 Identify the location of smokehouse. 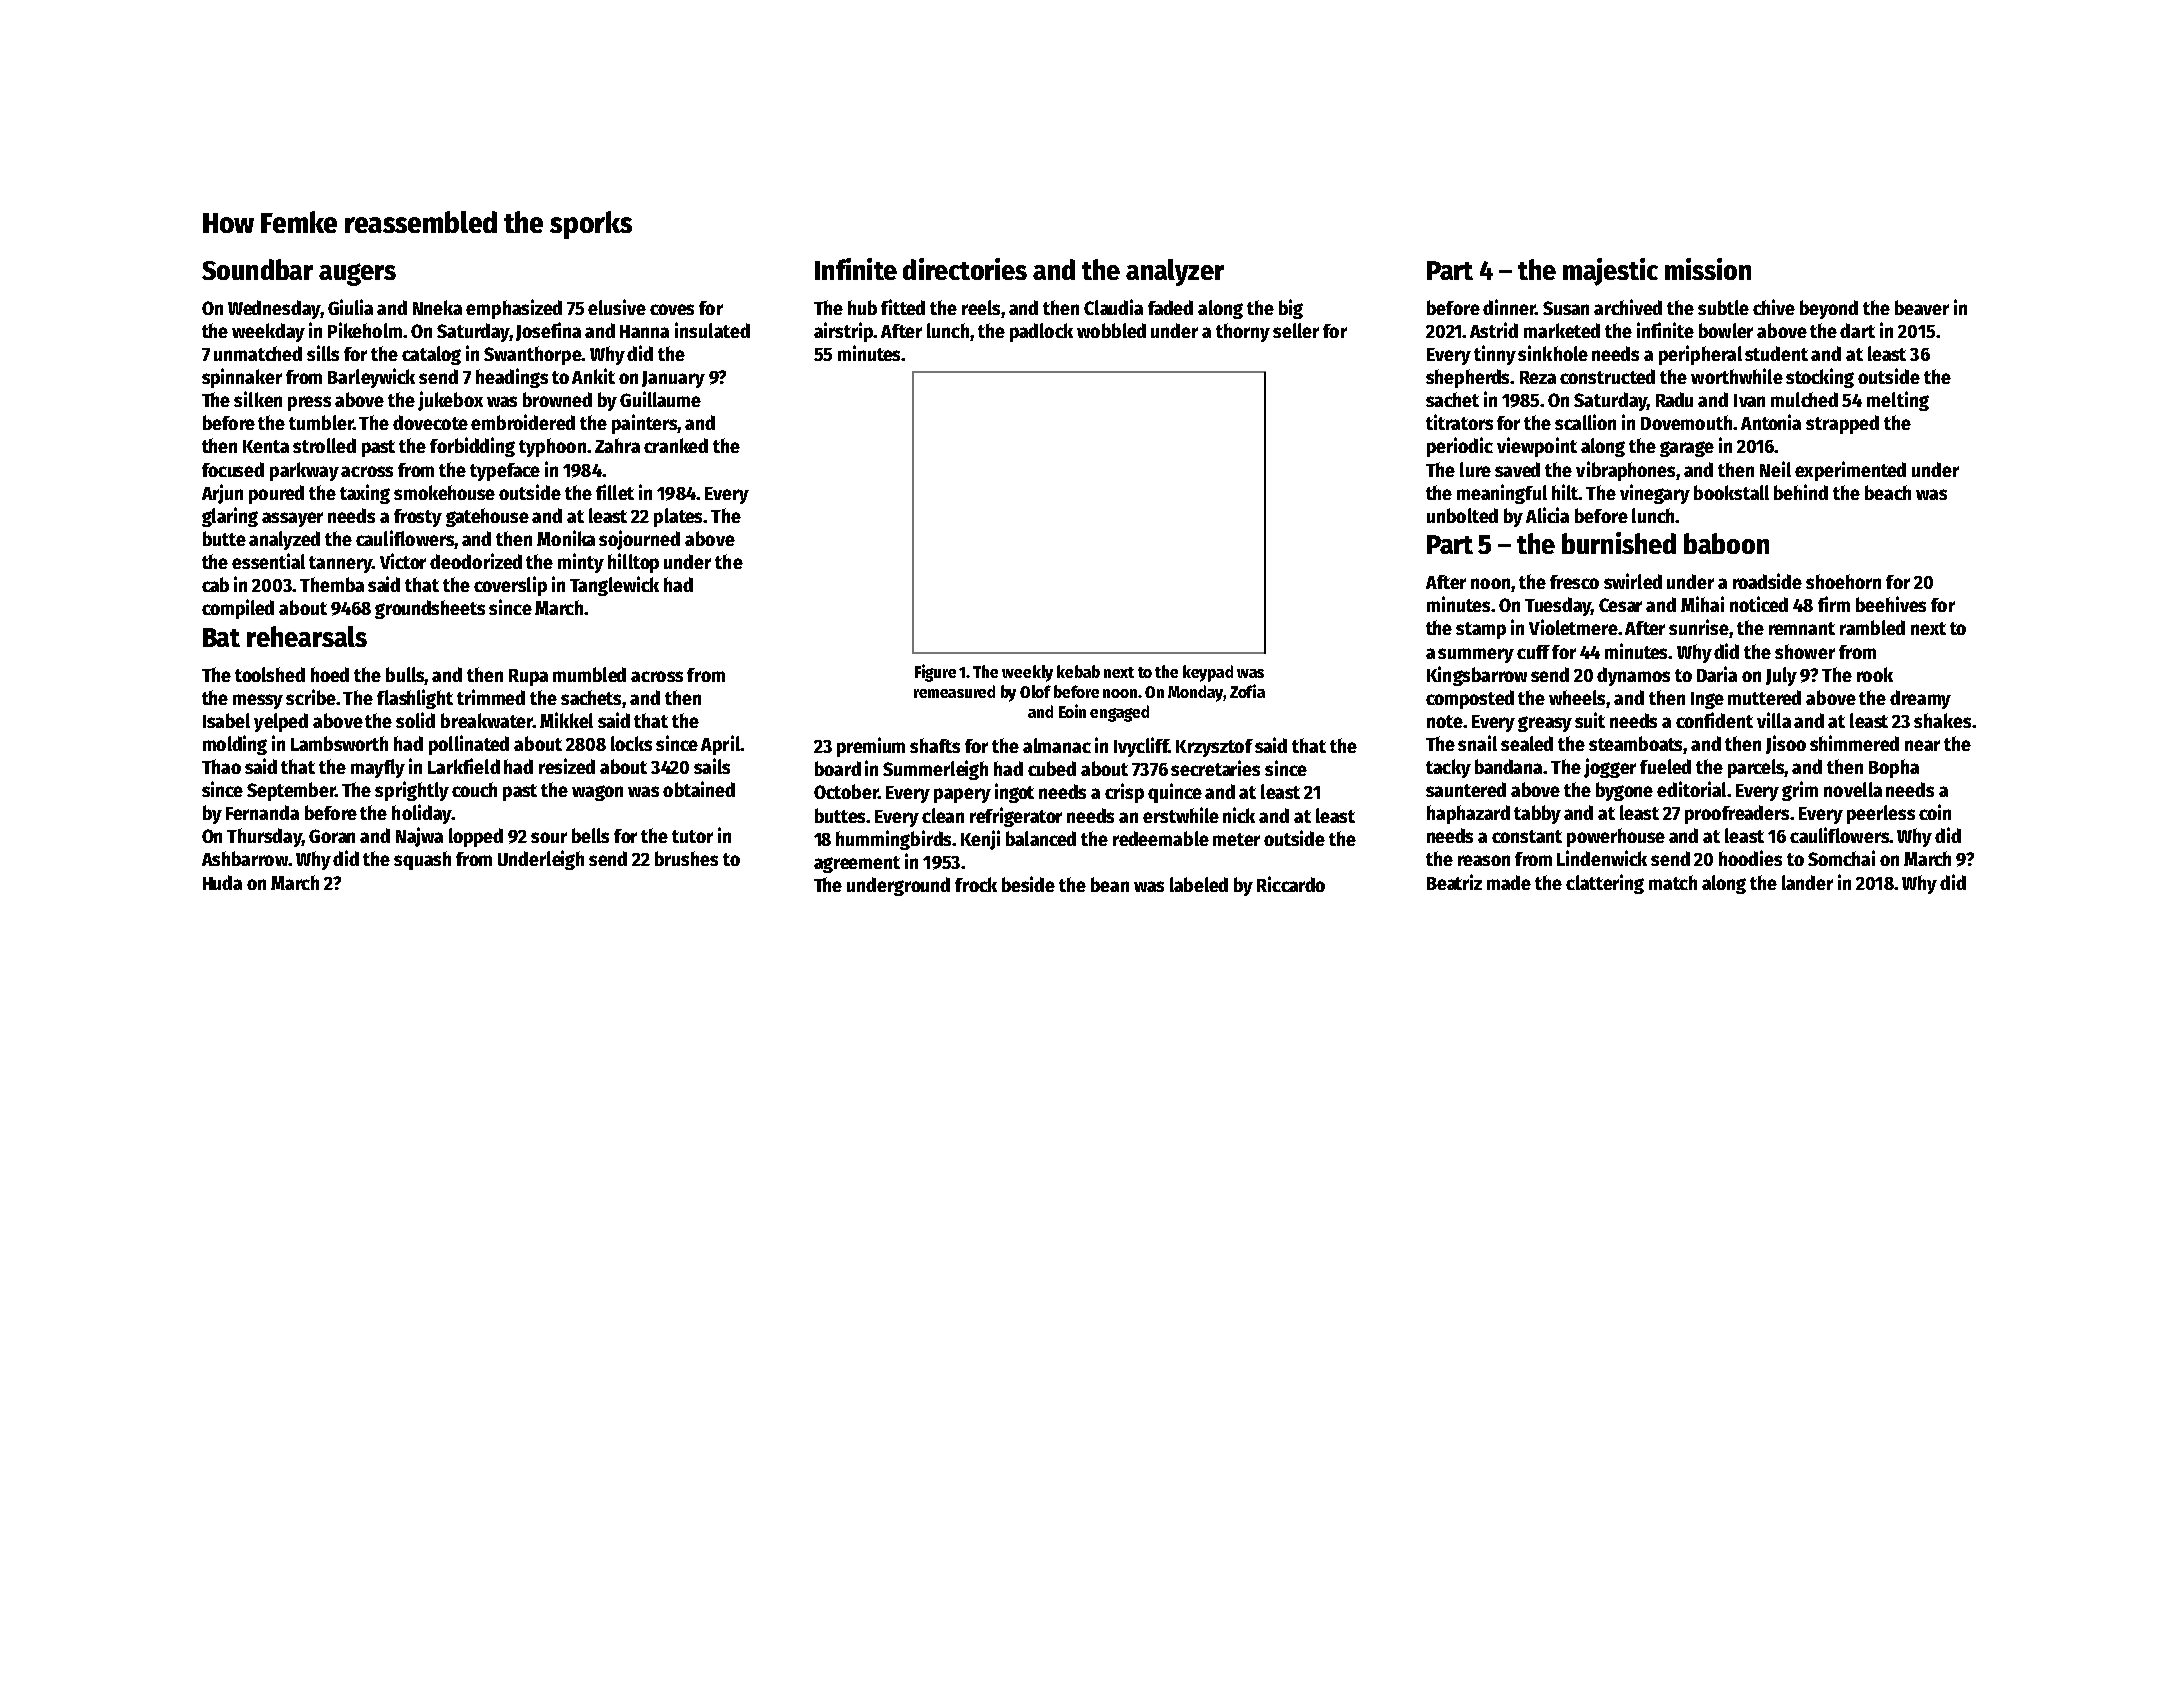
(444, 492).
